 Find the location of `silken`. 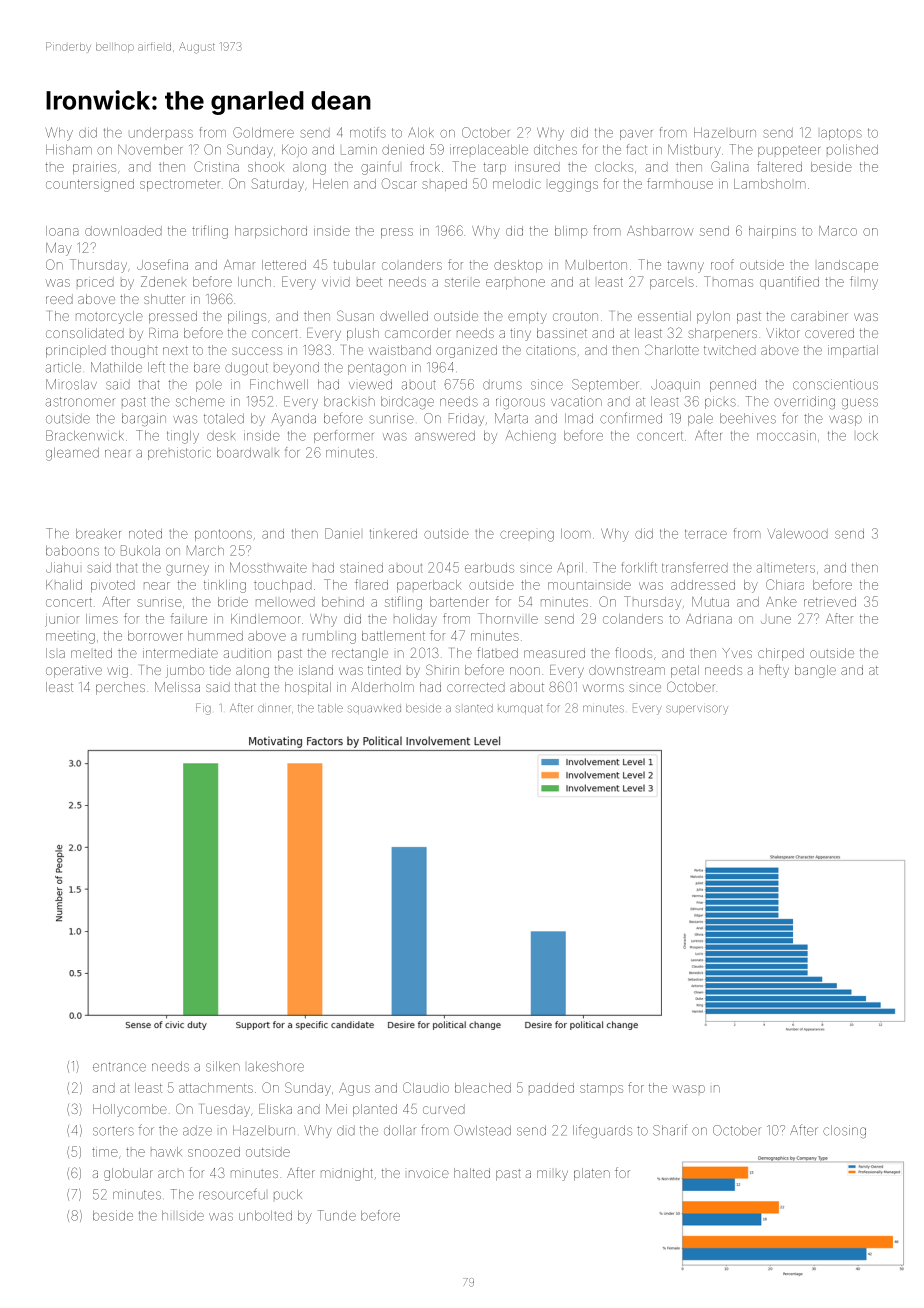

silken is located at coordinates (223, 1066).
